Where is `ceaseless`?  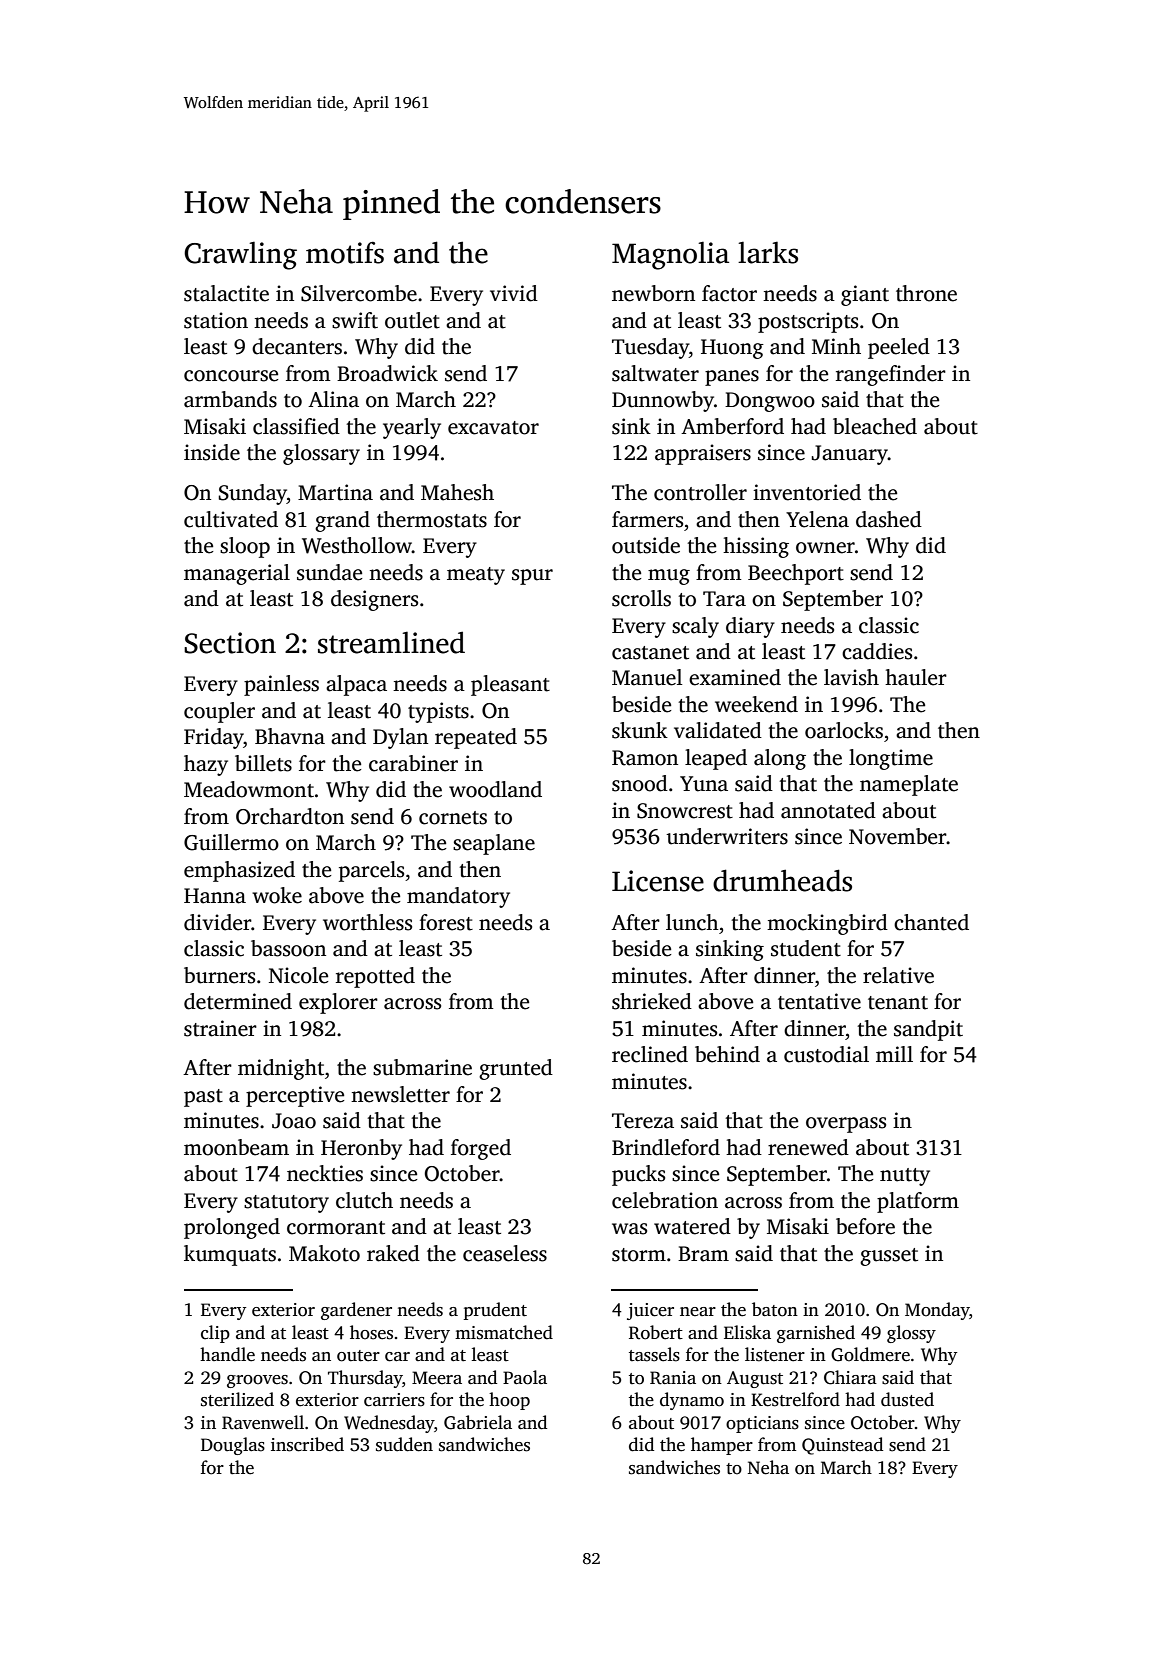 ceaseless is located at coordinates (505, 1253).
